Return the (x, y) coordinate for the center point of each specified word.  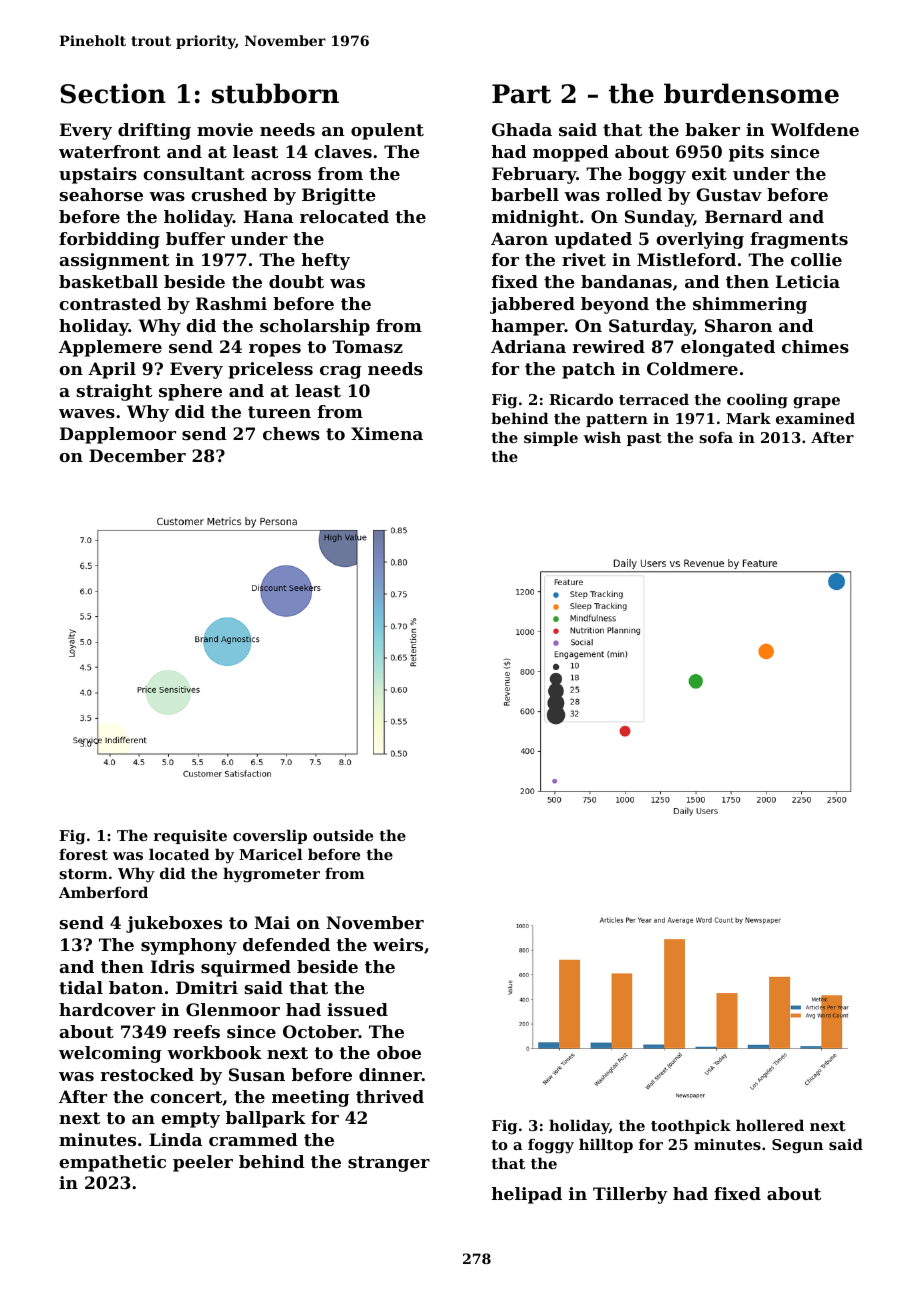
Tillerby (630, 1195)
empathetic (112, 1163)
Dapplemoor (118, 435)
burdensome (751, 93)
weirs (398, 944)
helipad (527, 1195)
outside (343, 835)
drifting (154, 131)
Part (521, 94)
